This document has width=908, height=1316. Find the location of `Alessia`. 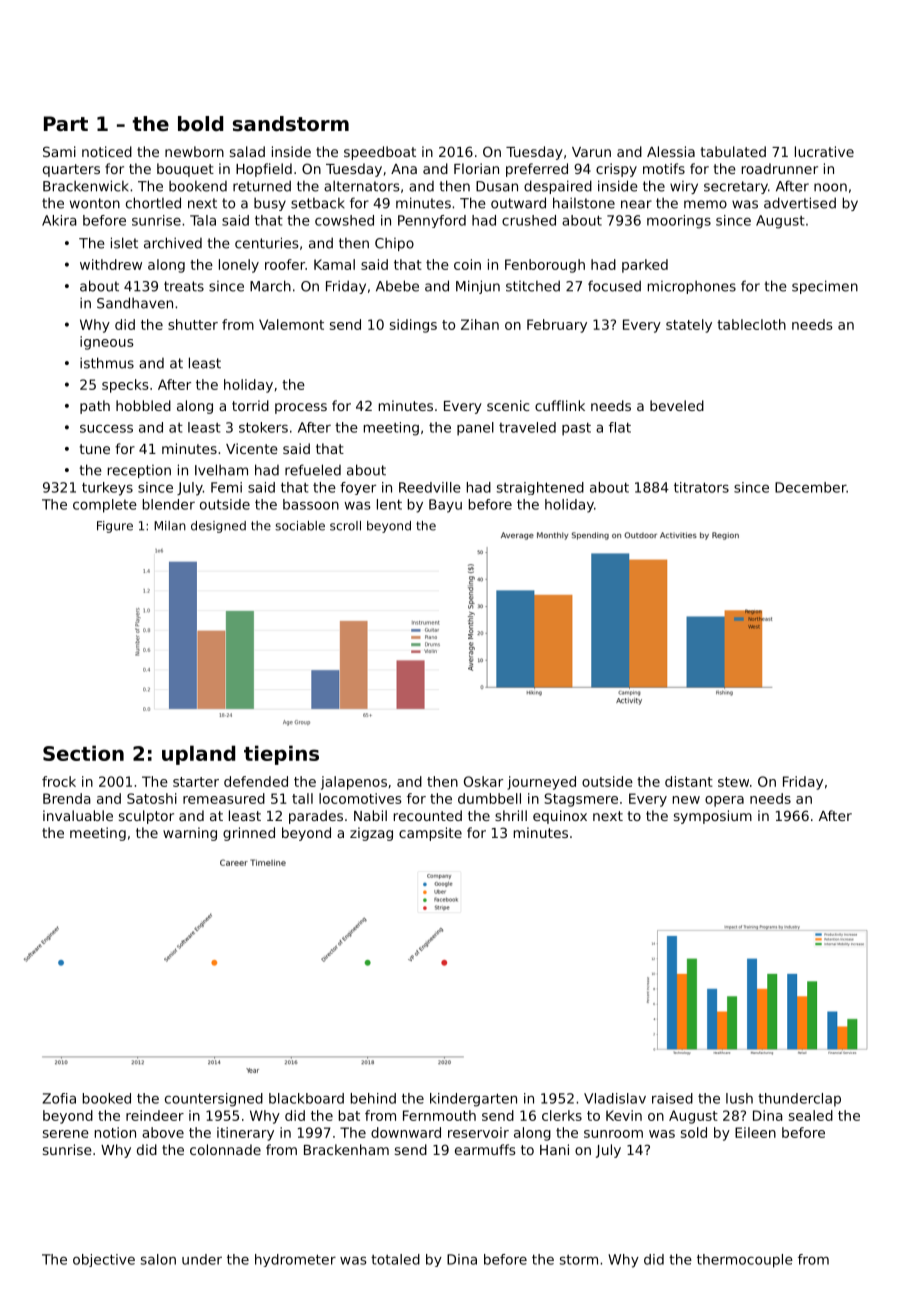

Alessia is located at coordinates (671, 151).
